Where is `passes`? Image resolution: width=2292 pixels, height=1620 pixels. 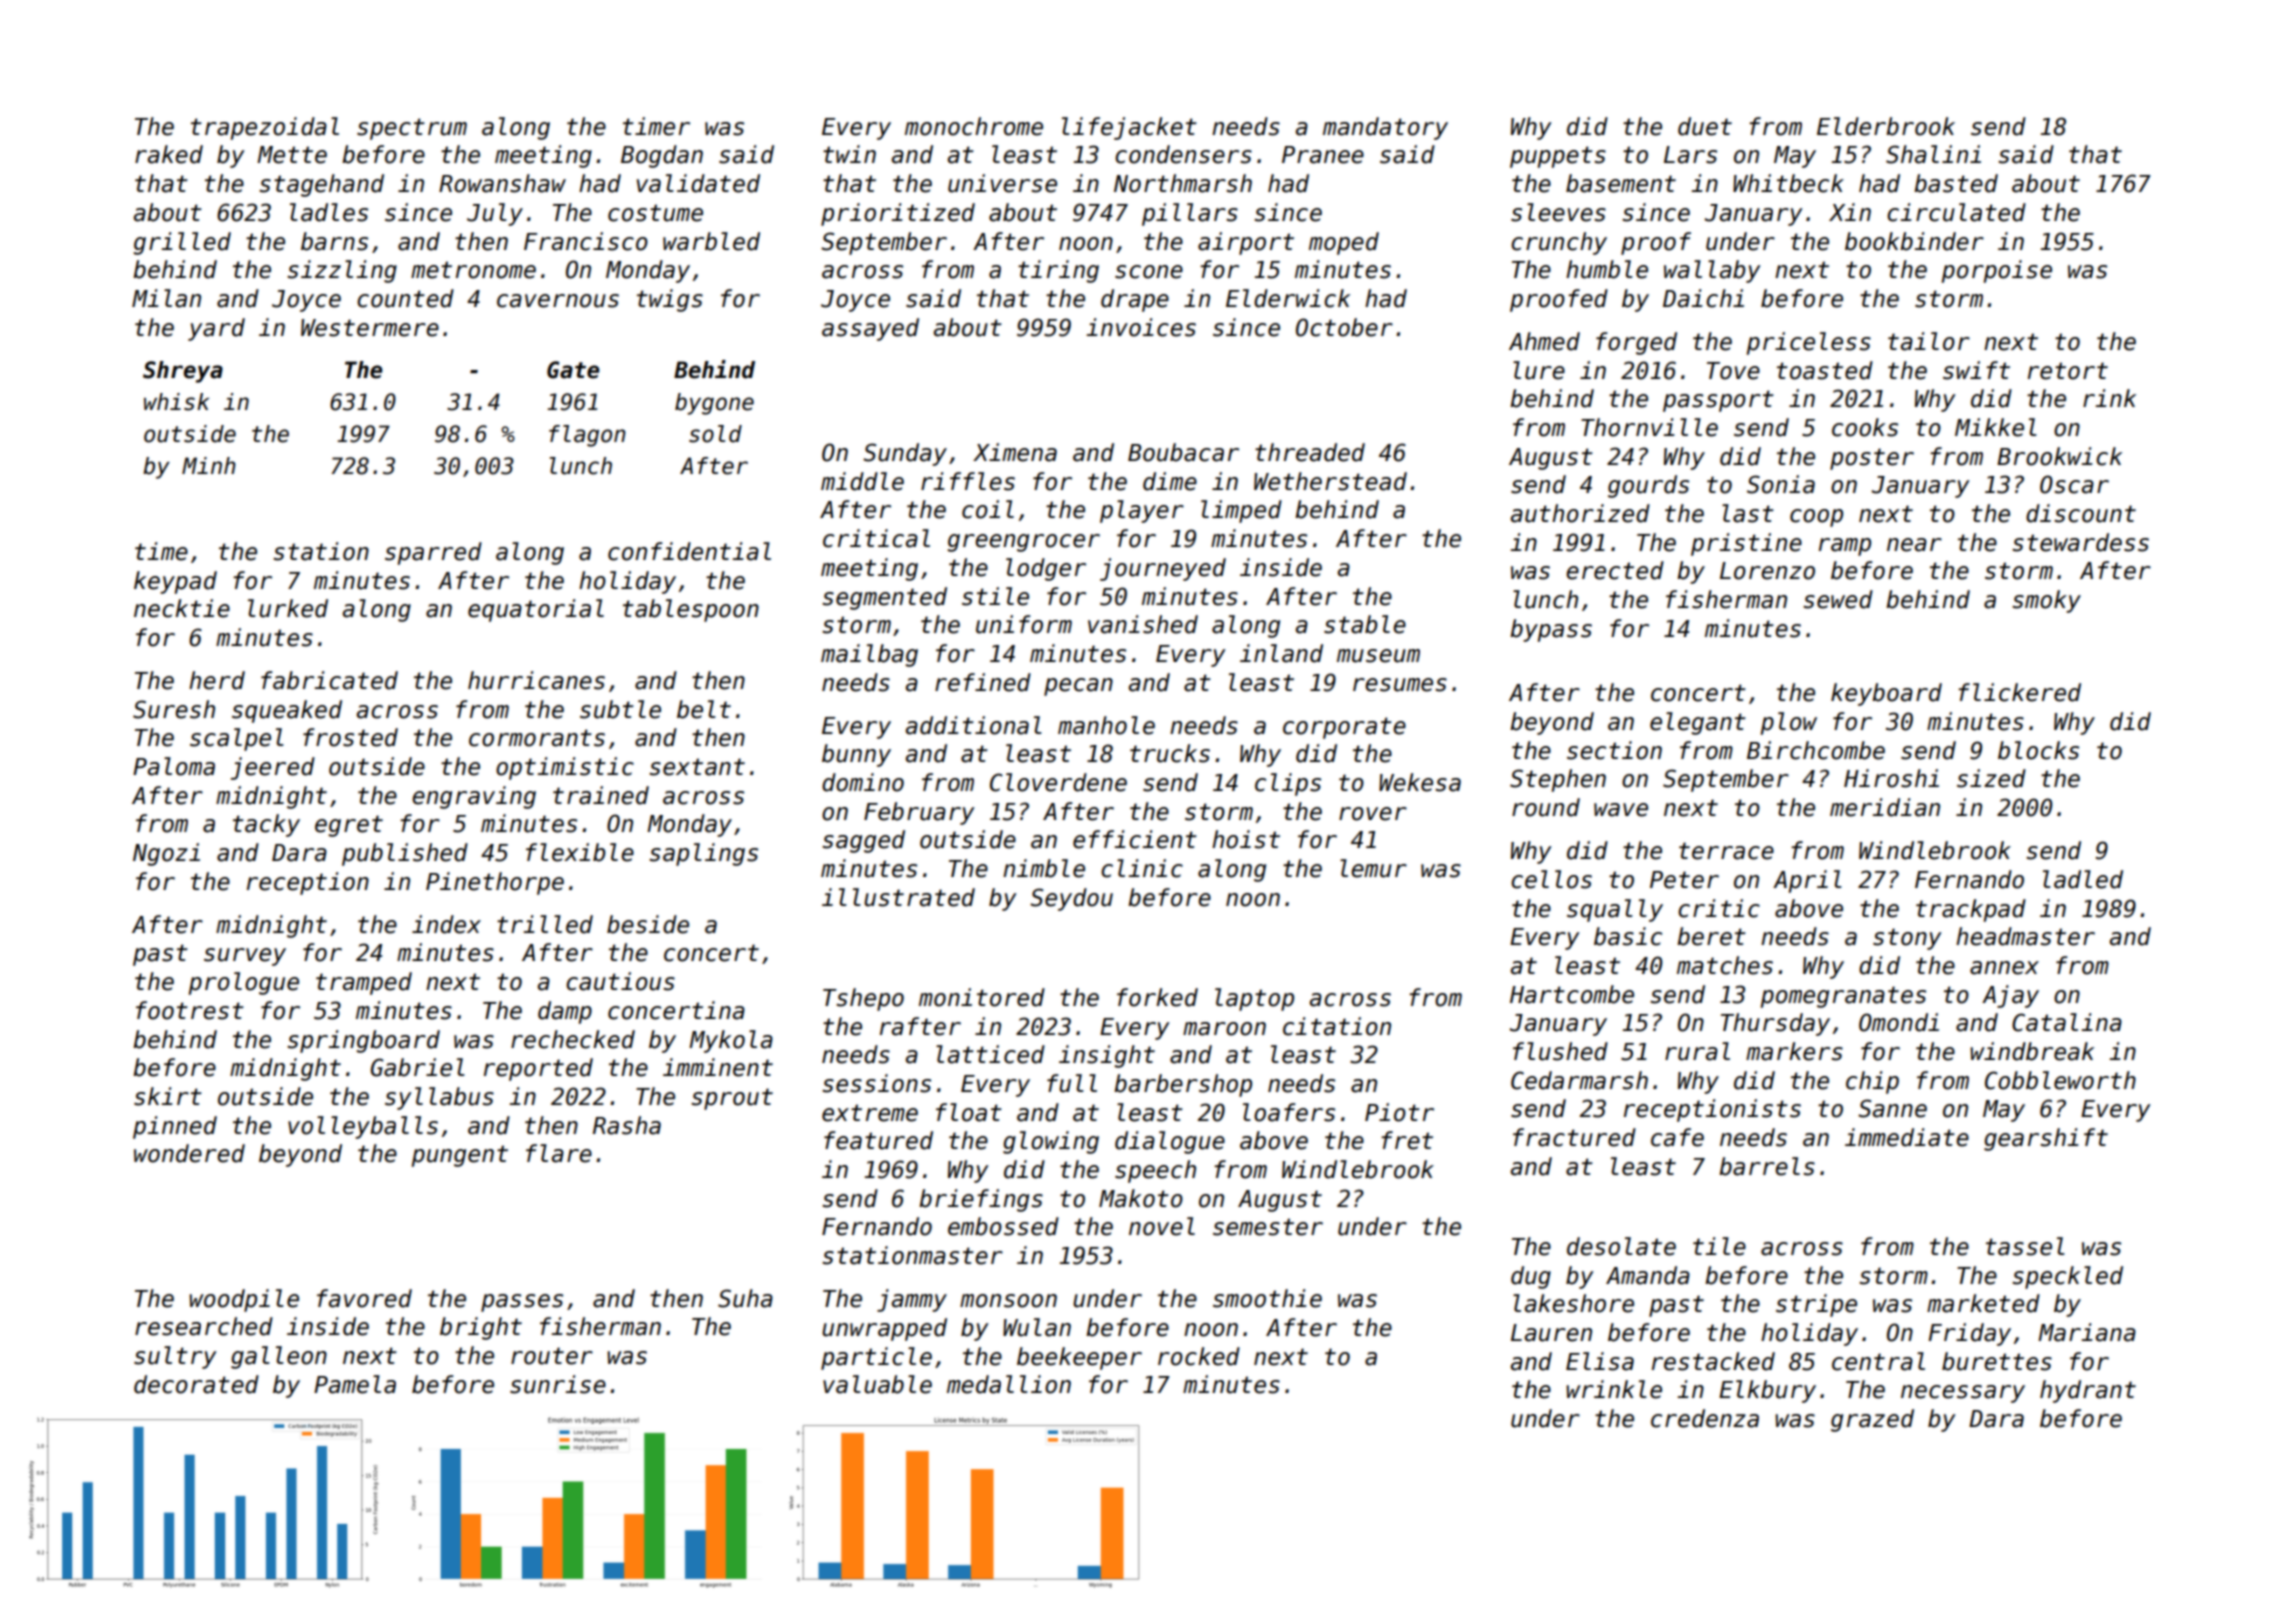 passes is located at coordinates (522, 1303).
